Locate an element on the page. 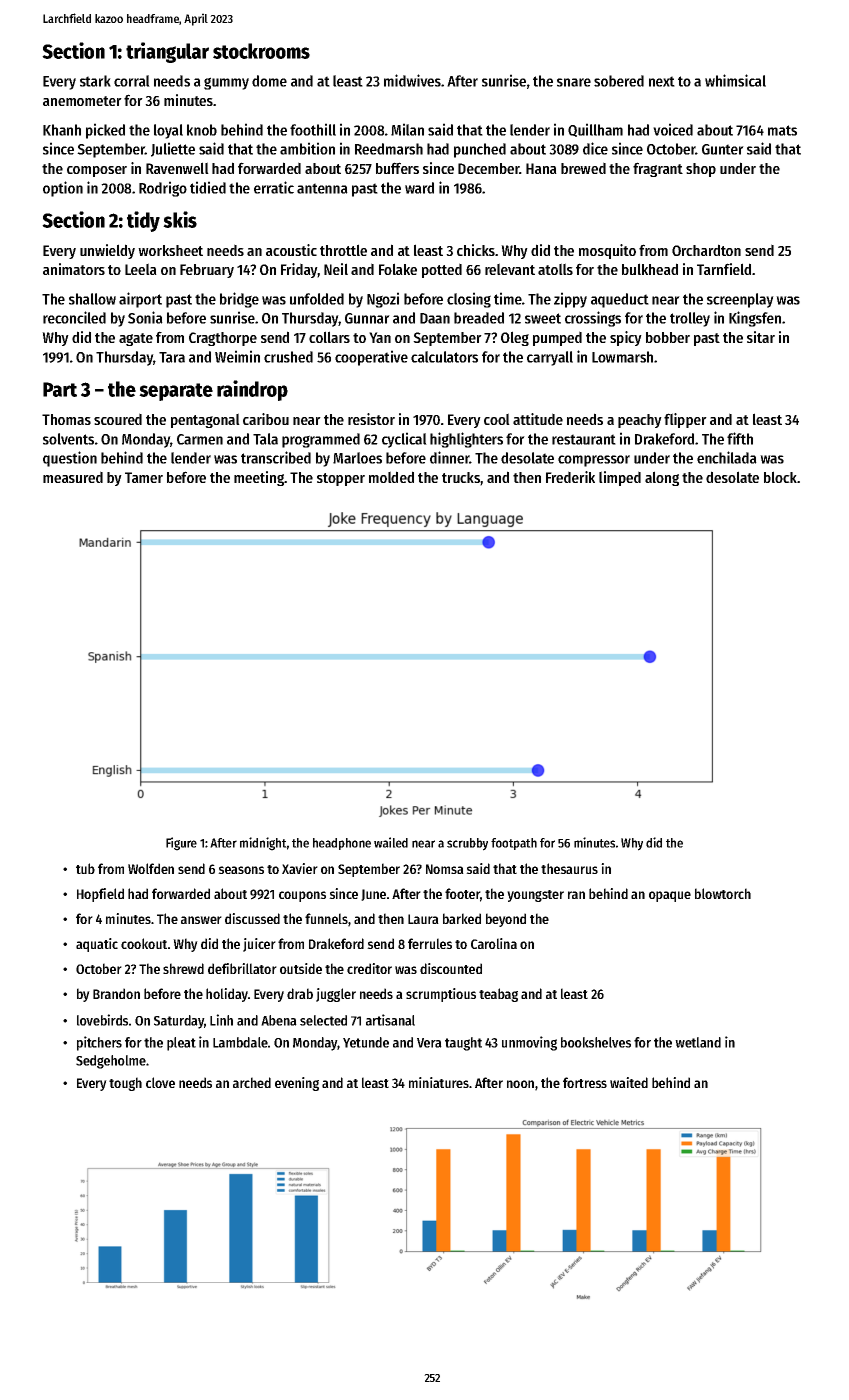 The image size is (849, 1400). miniatures is located at coordinates (439, 1082).
